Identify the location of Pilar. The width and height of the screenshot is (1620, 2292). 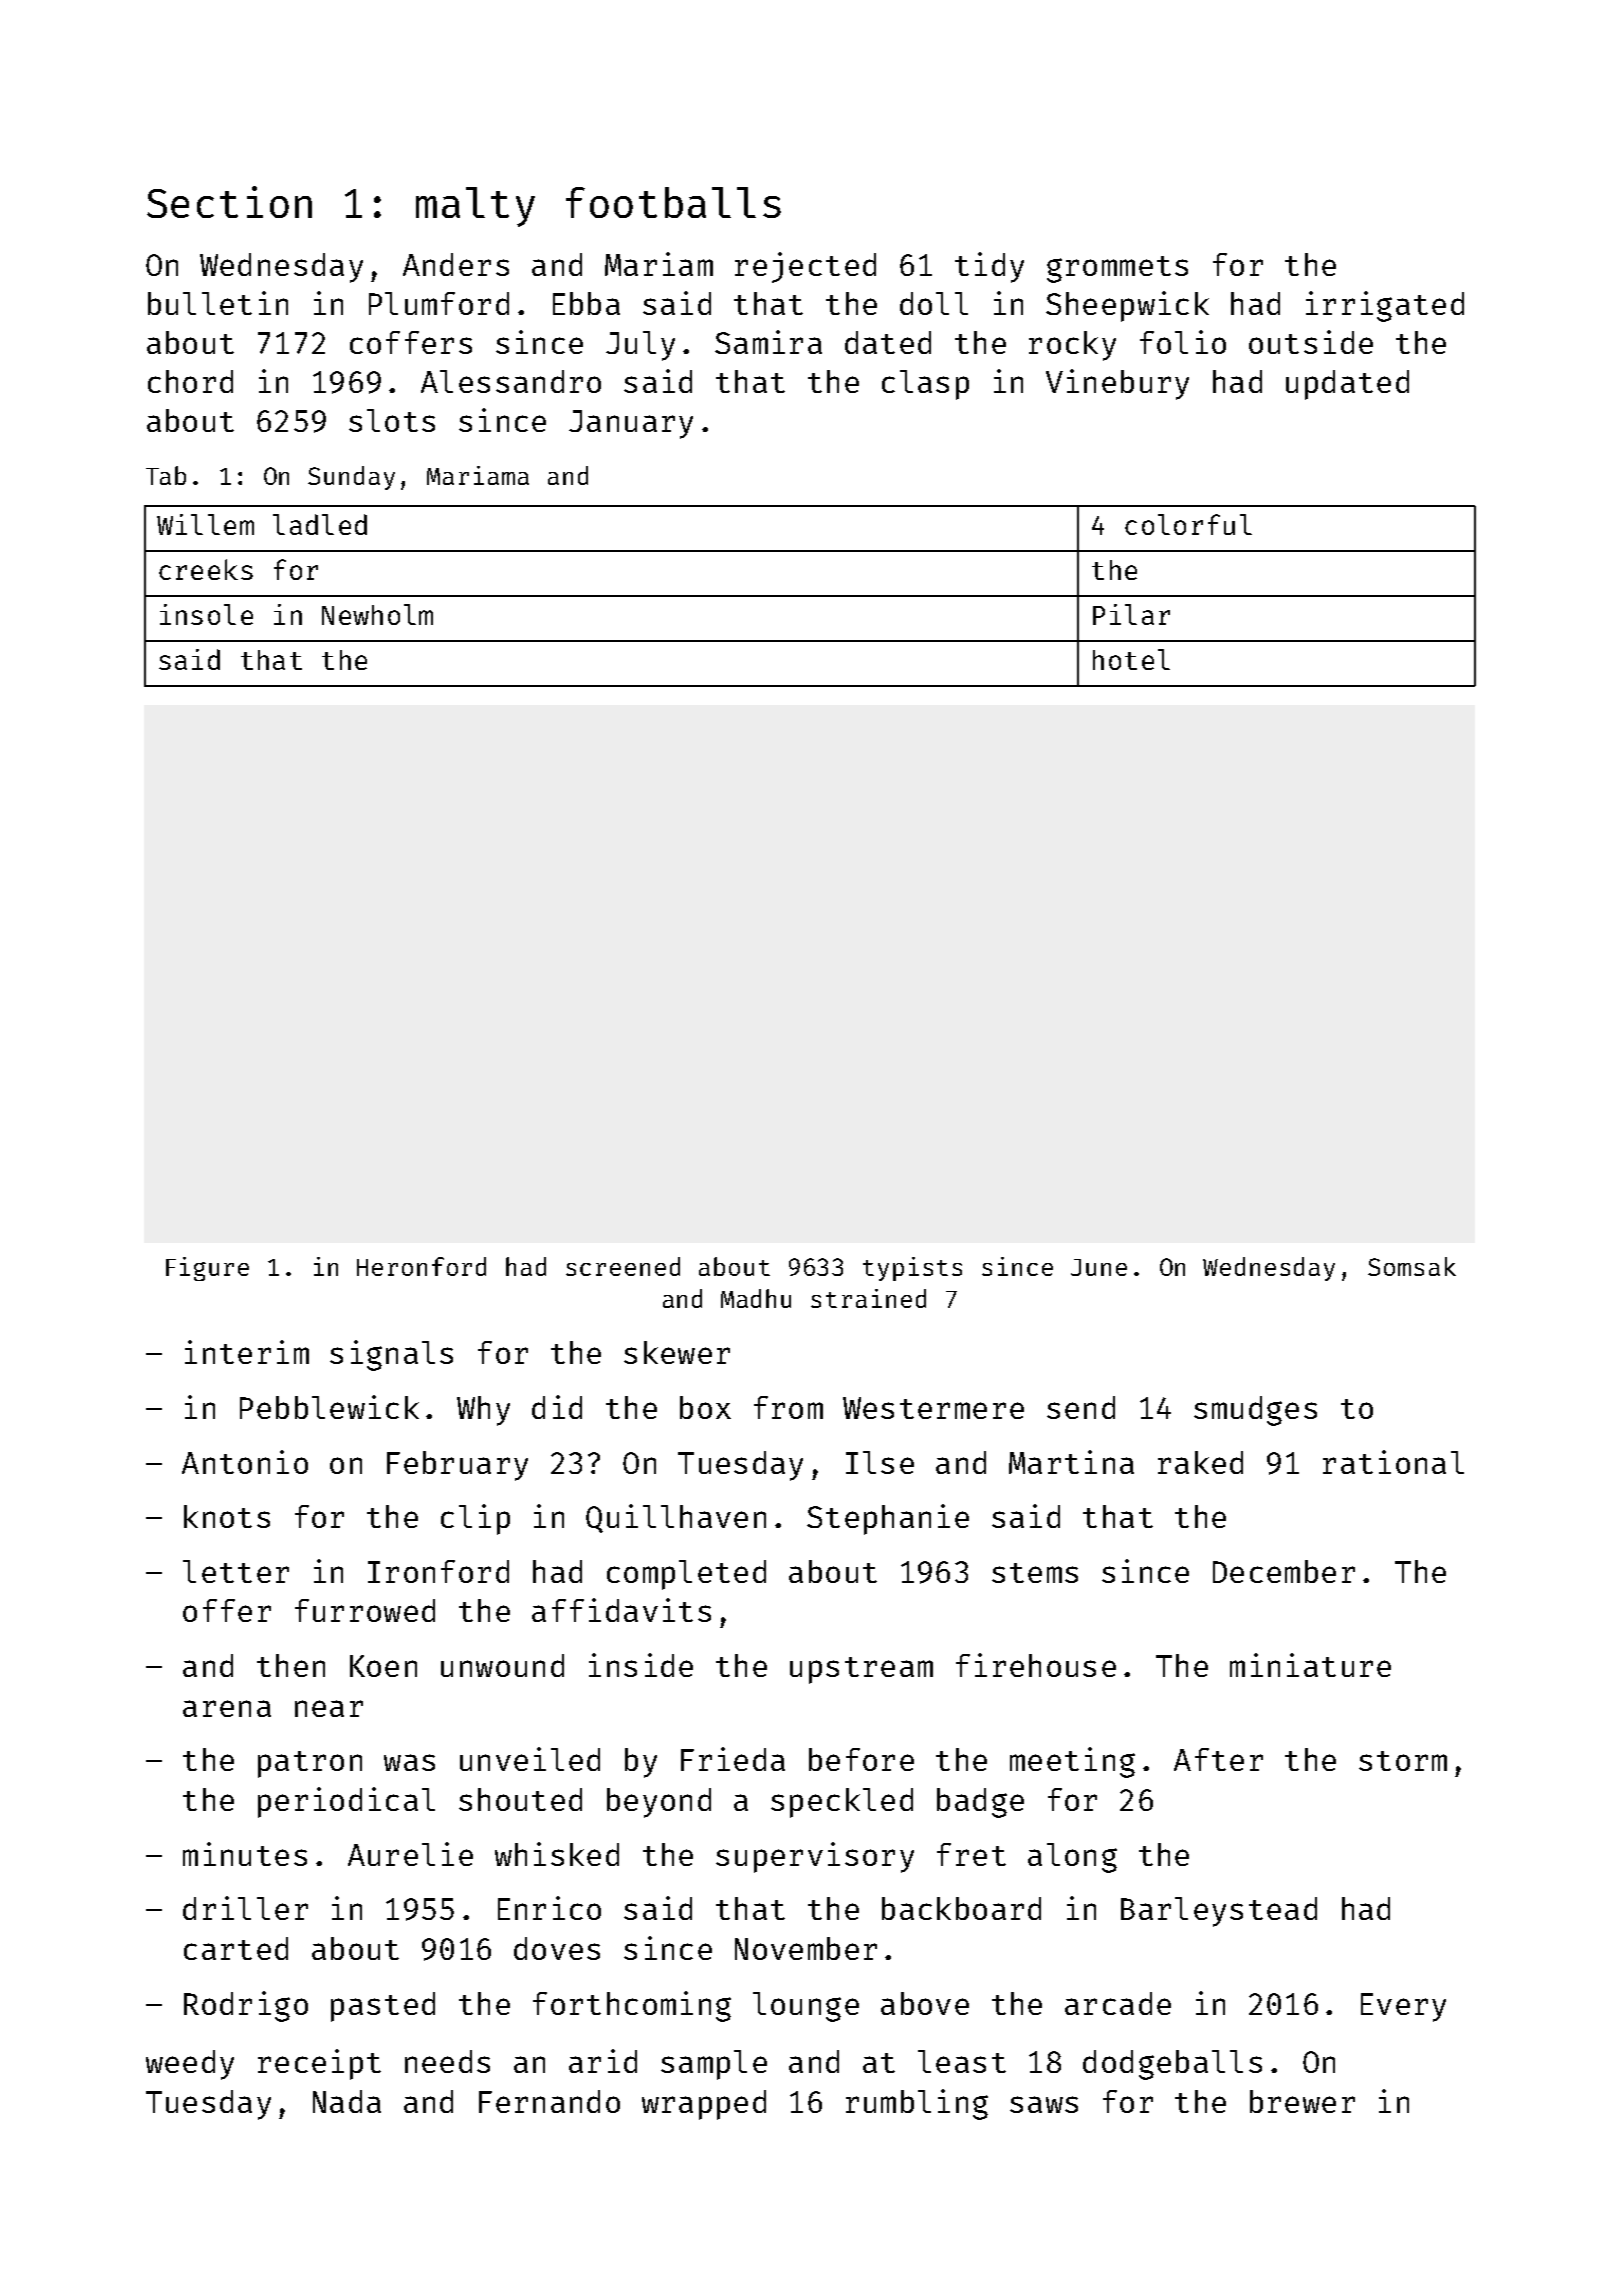
(1131, 614).
